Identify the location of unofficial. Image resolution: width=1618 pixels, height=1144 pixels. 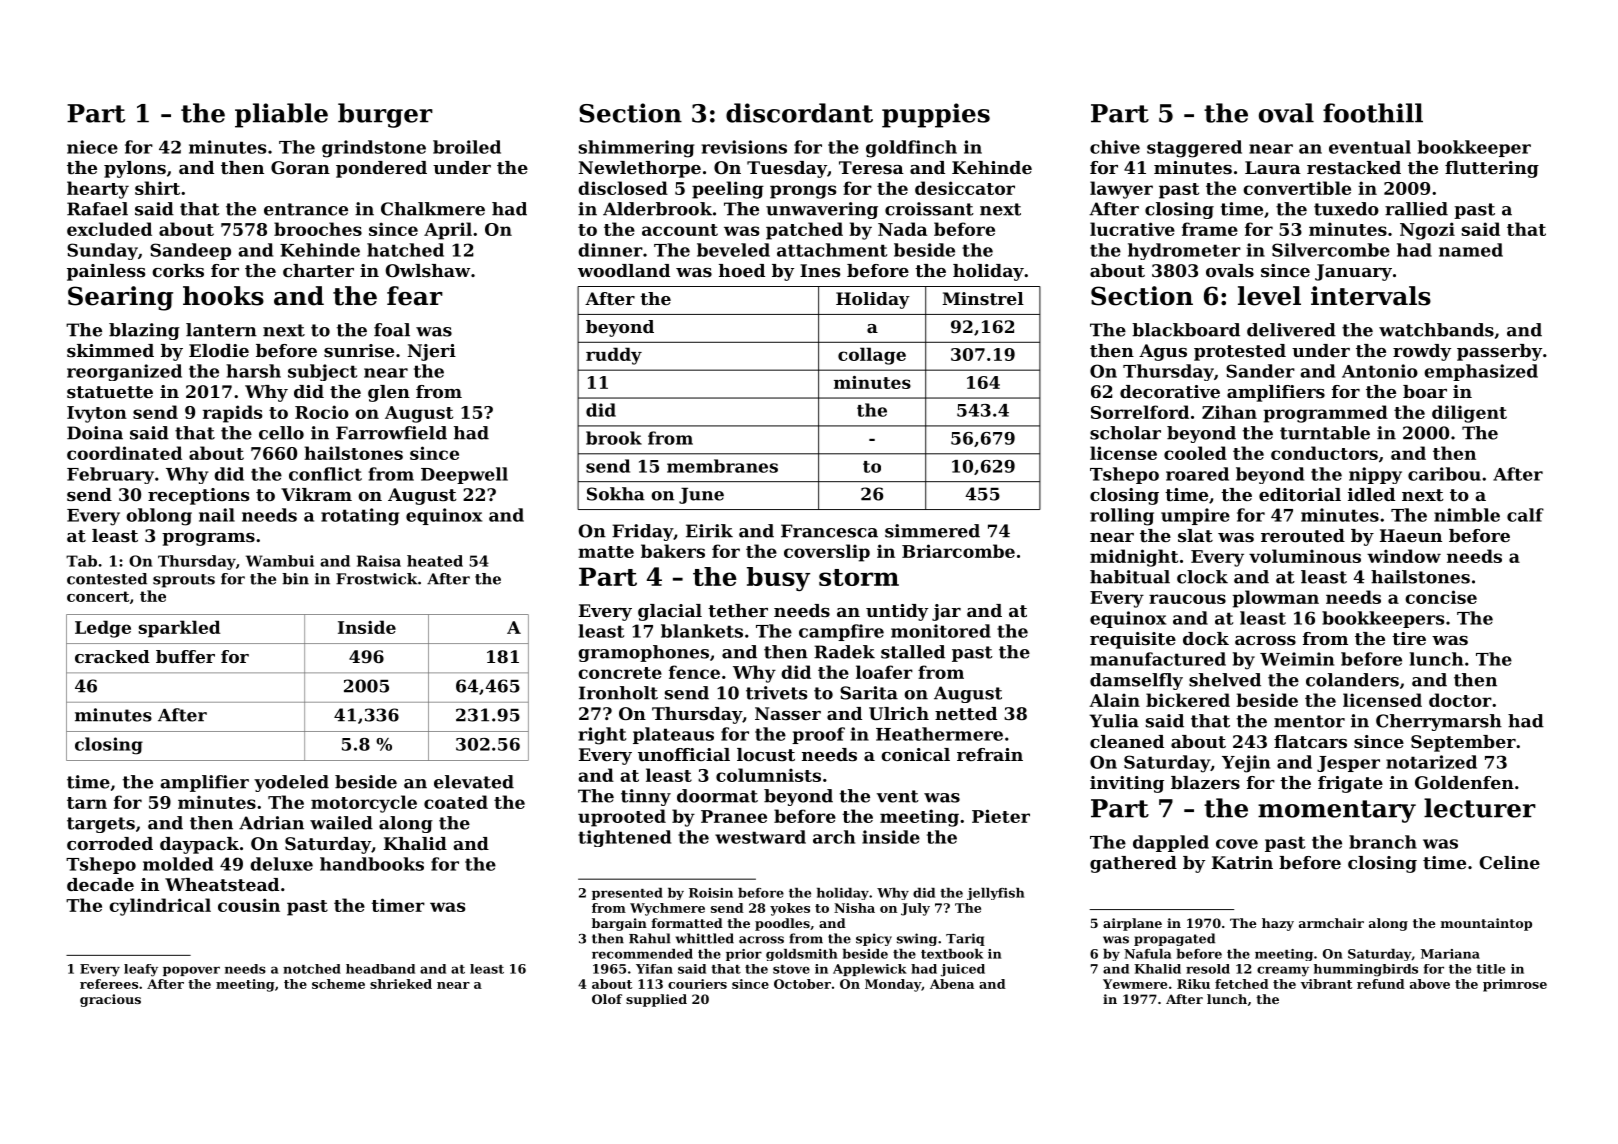
(684, 754).
